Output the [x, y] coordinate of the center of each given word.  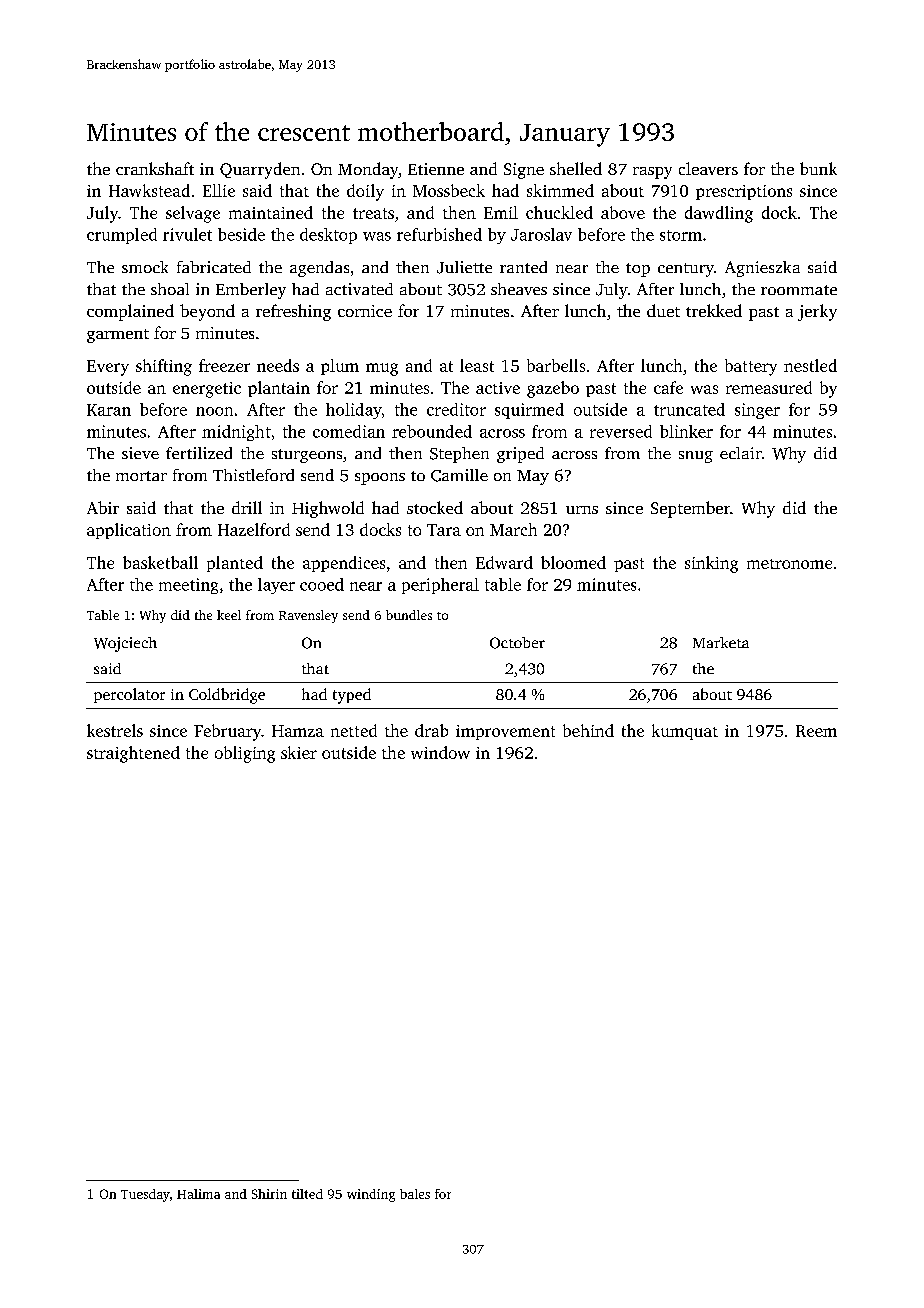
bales [415, 1194]
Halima [198, 1194]
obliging [245, 754]
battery [751, 367]
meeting [188, 586]
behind [588, 730]
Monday [368, 170]
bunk [818, 168]
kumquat [685, 732]
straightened [133, 754]
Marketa [721, 642]
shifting [164, 367]
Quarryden [260, 170]
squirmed [529, 411]
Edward [504, 562]
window [440, 752]
